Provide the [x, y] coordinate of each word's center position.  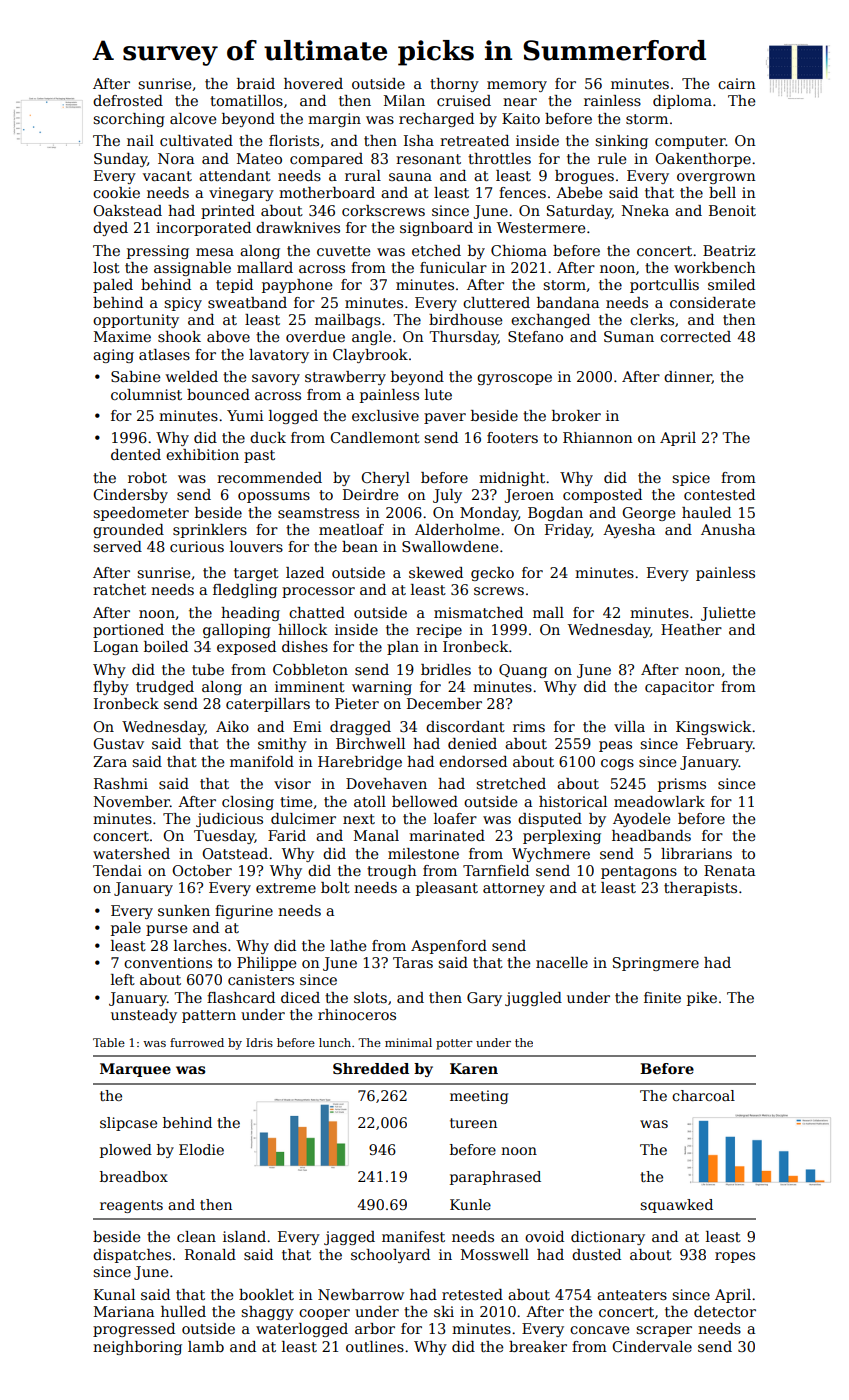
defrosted [128, 100]
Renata [729, 870]
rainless [612, 100]
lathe [348, 945]
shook [179, 336]
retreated [474, 140]
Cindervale [652, 1346]
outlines [375, 1346]
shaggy [267, 1313]
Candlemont [375, 437]
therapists [700, 889]
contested [719, 494]
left [123, 979]
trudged [165, 688]
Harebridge [360, 763]
